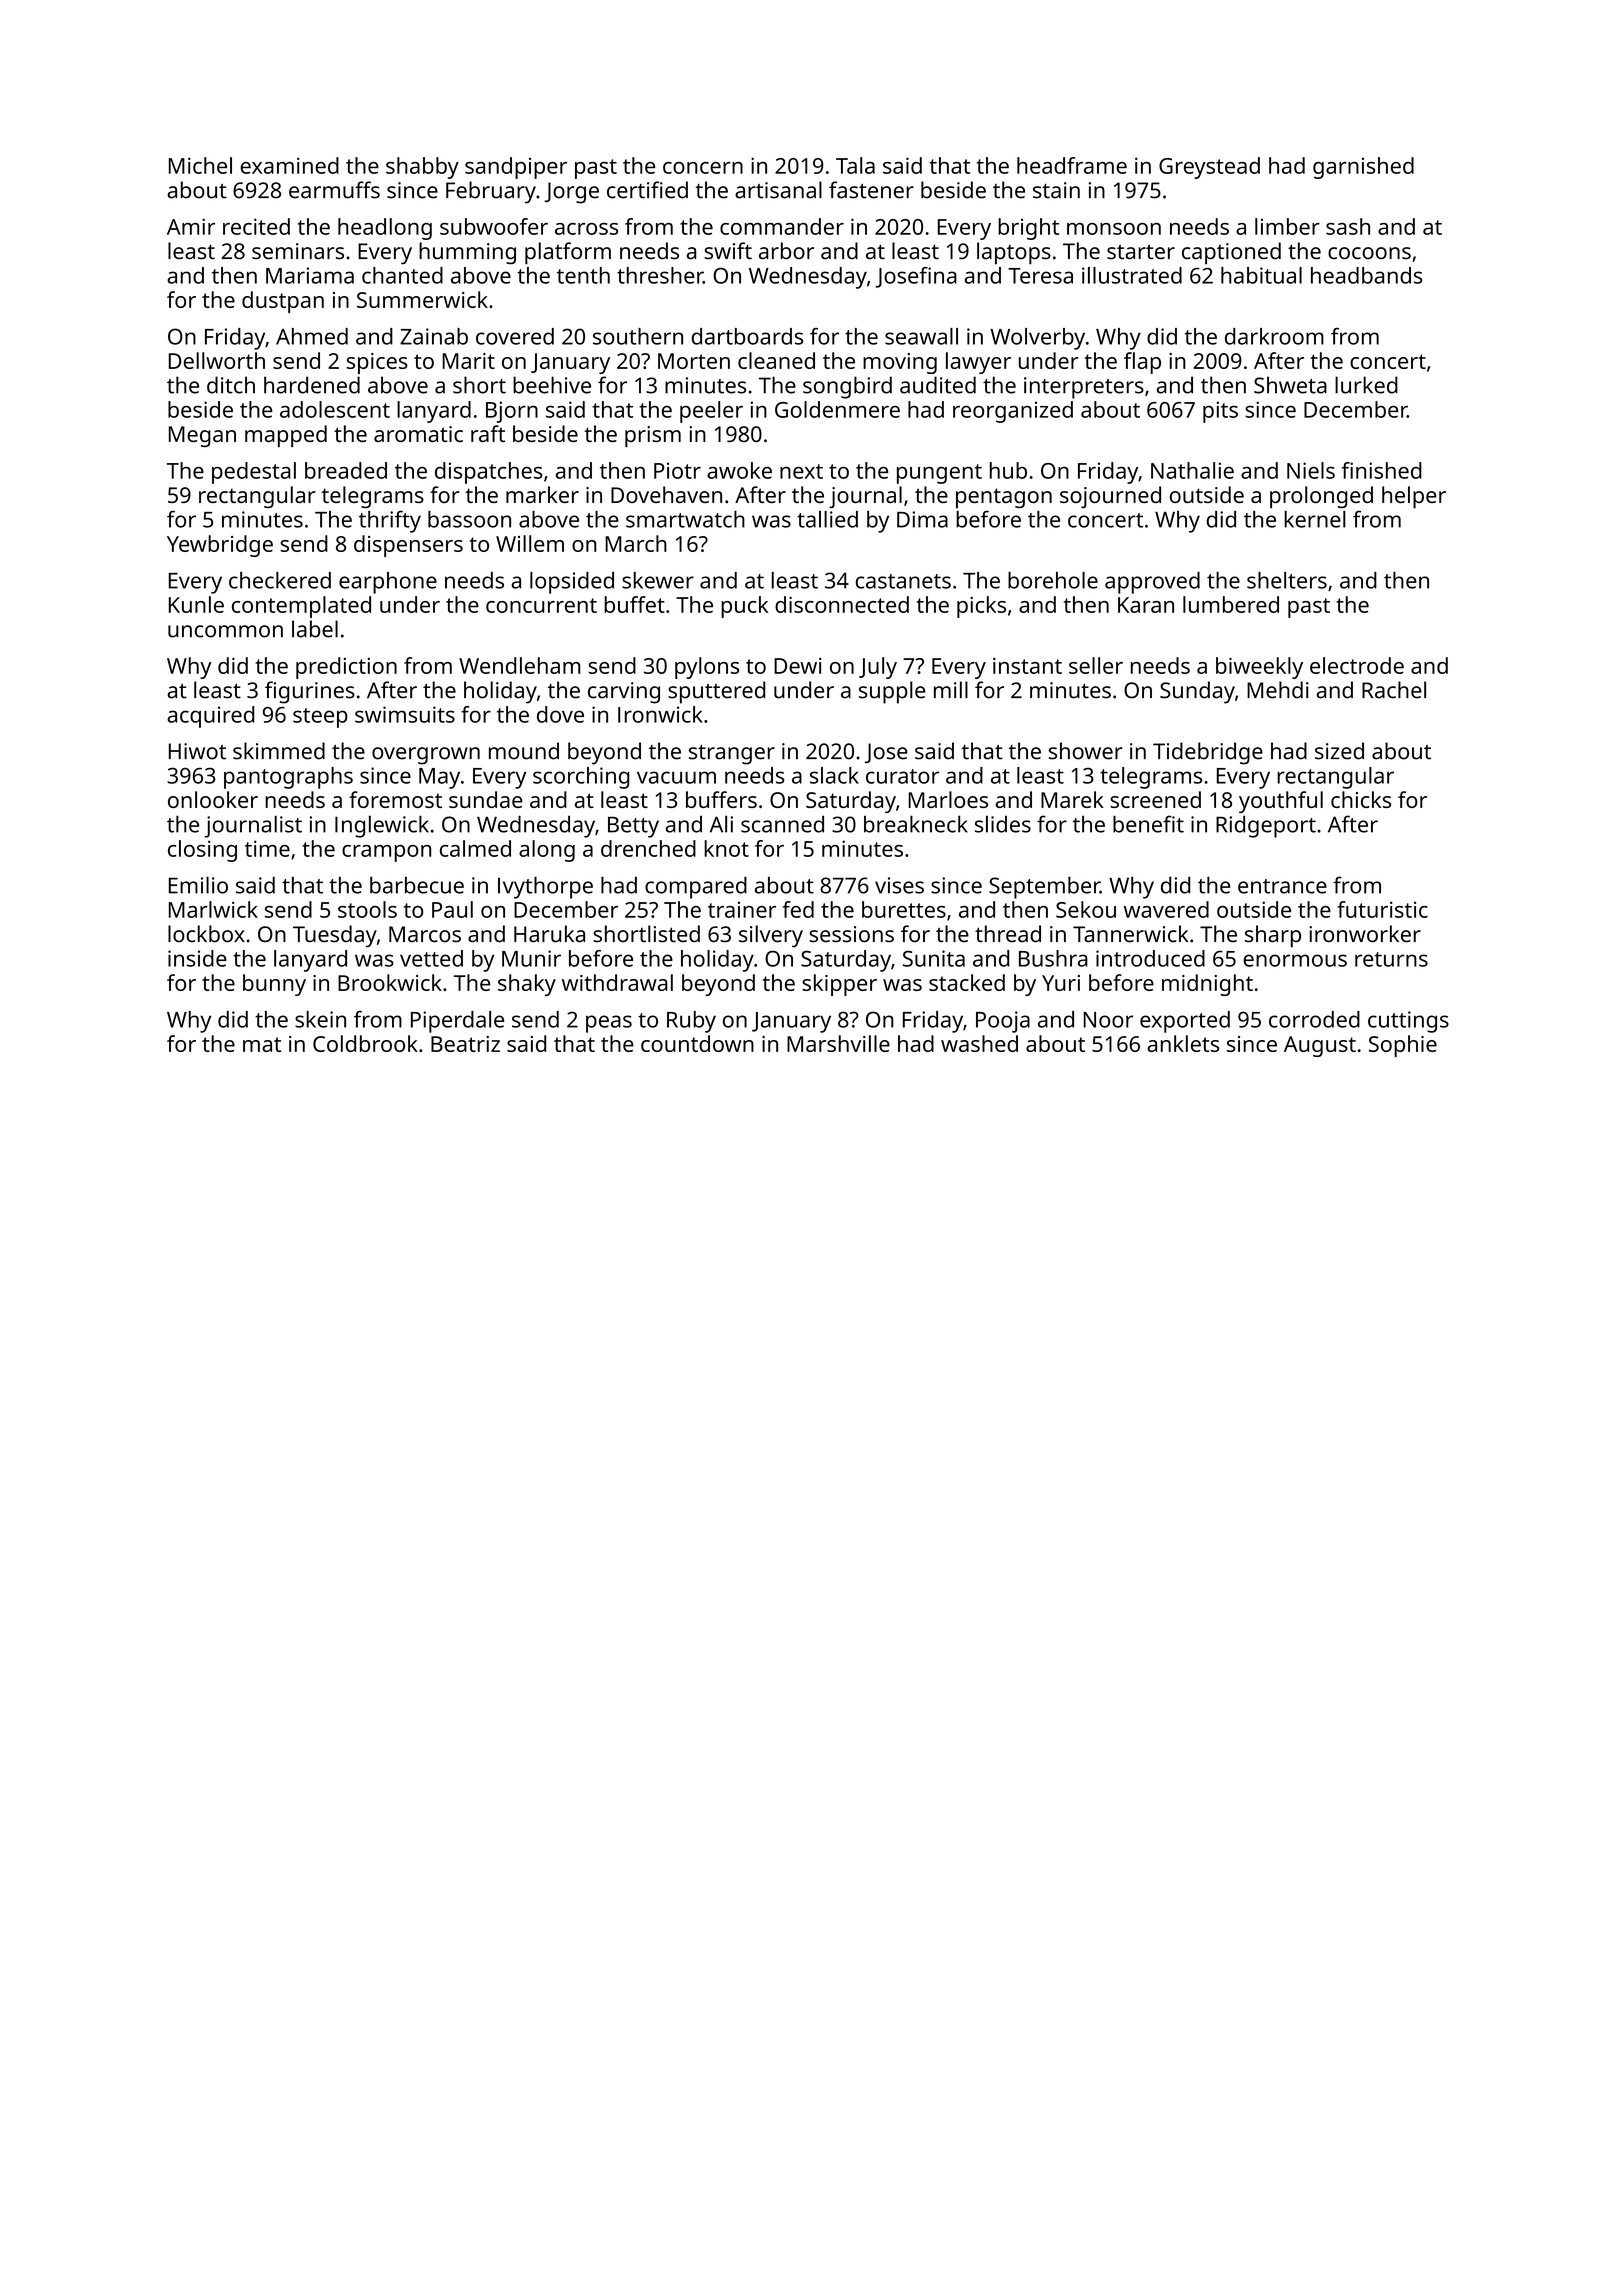 Image resolution: width=1620 pixels, height=2292 pixels. Describe the element at coordinates (288, 778) in the image. I see `pantographs` at that location.
